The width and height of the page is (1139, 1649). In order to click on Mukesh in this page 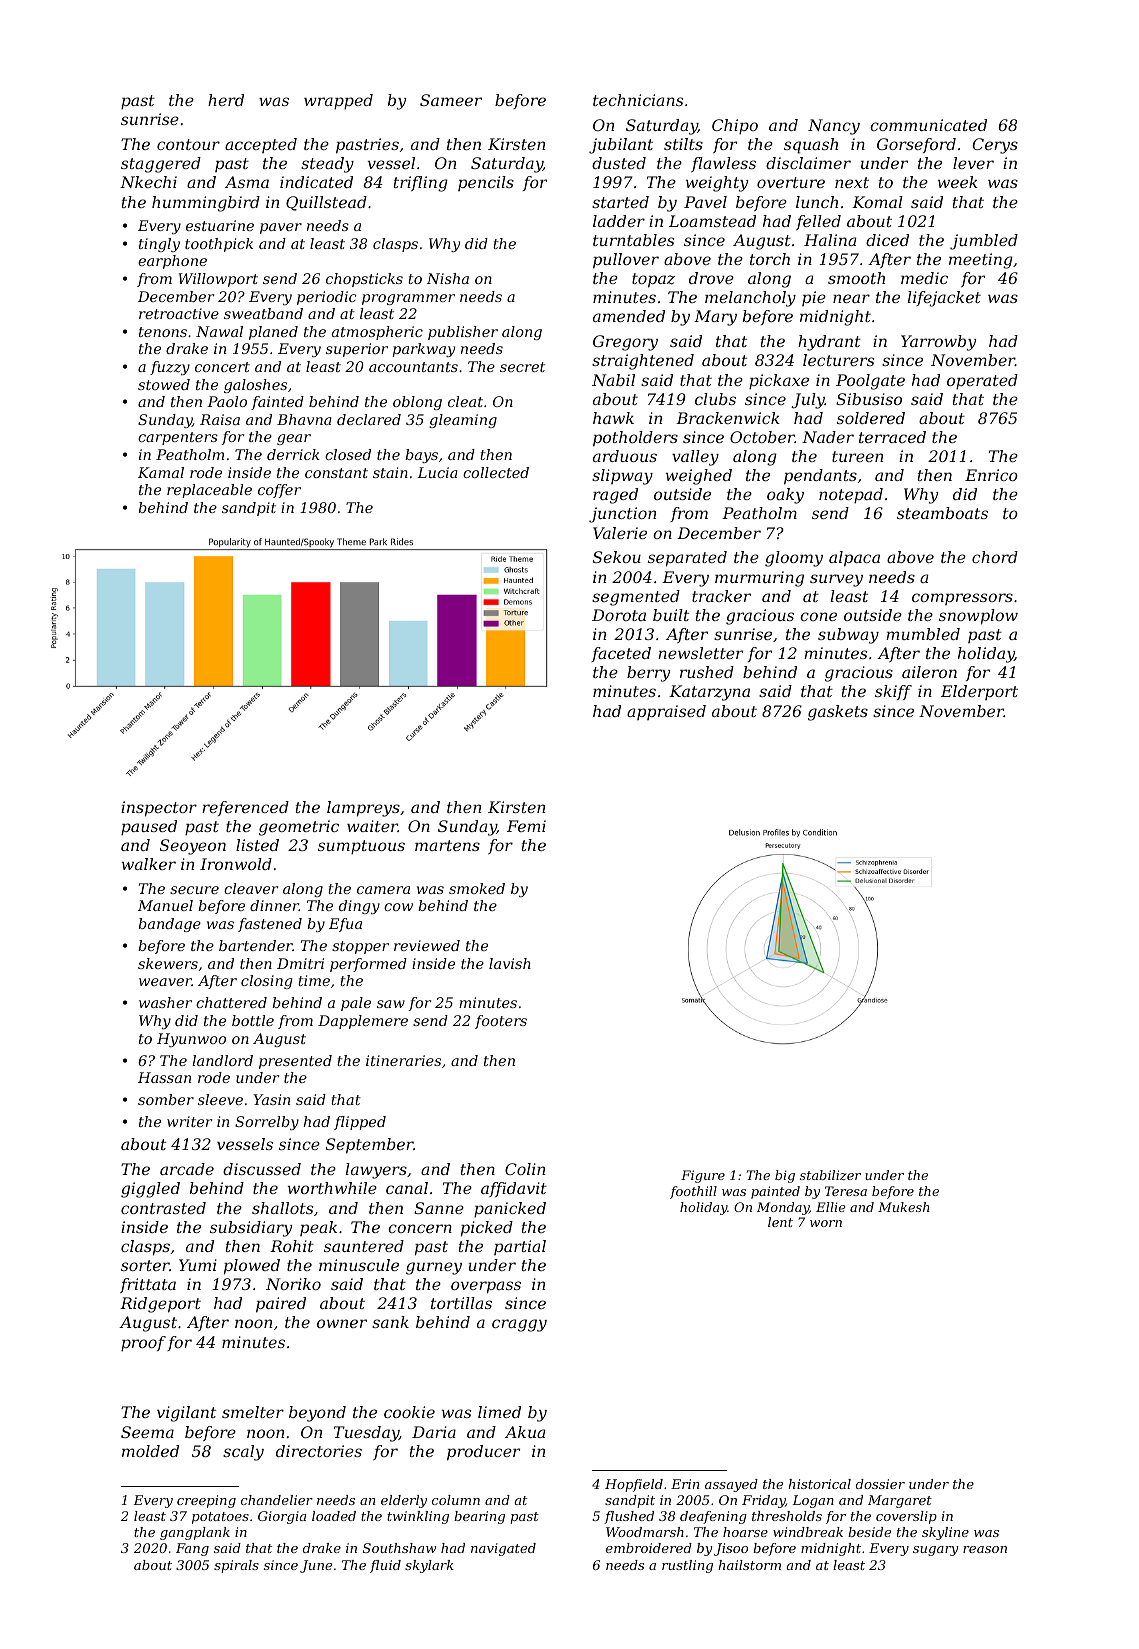, I will do `click(903, 1207)`.
